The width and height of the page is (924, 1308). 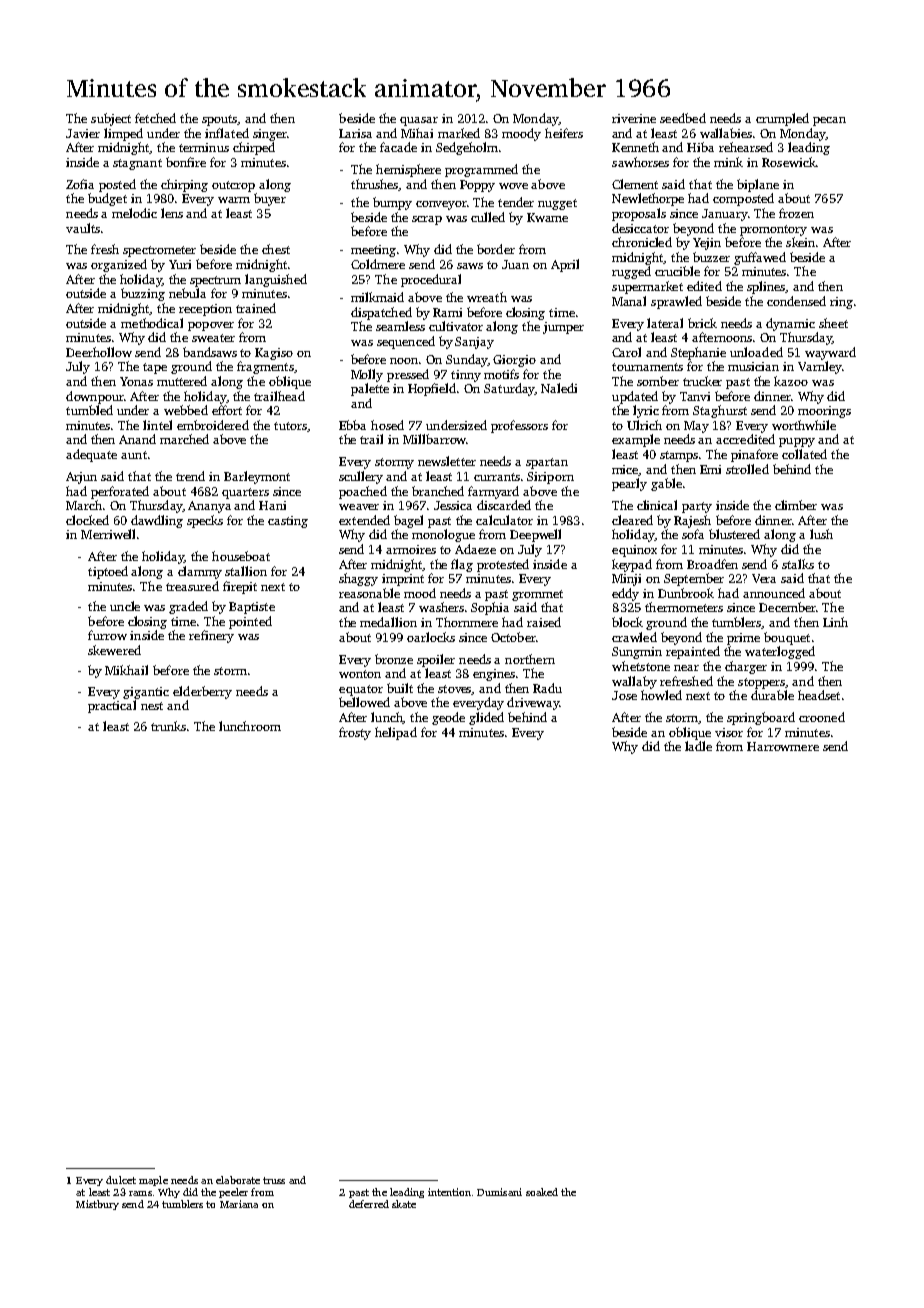 I want to click on prime, so click(x=743, y=639).
